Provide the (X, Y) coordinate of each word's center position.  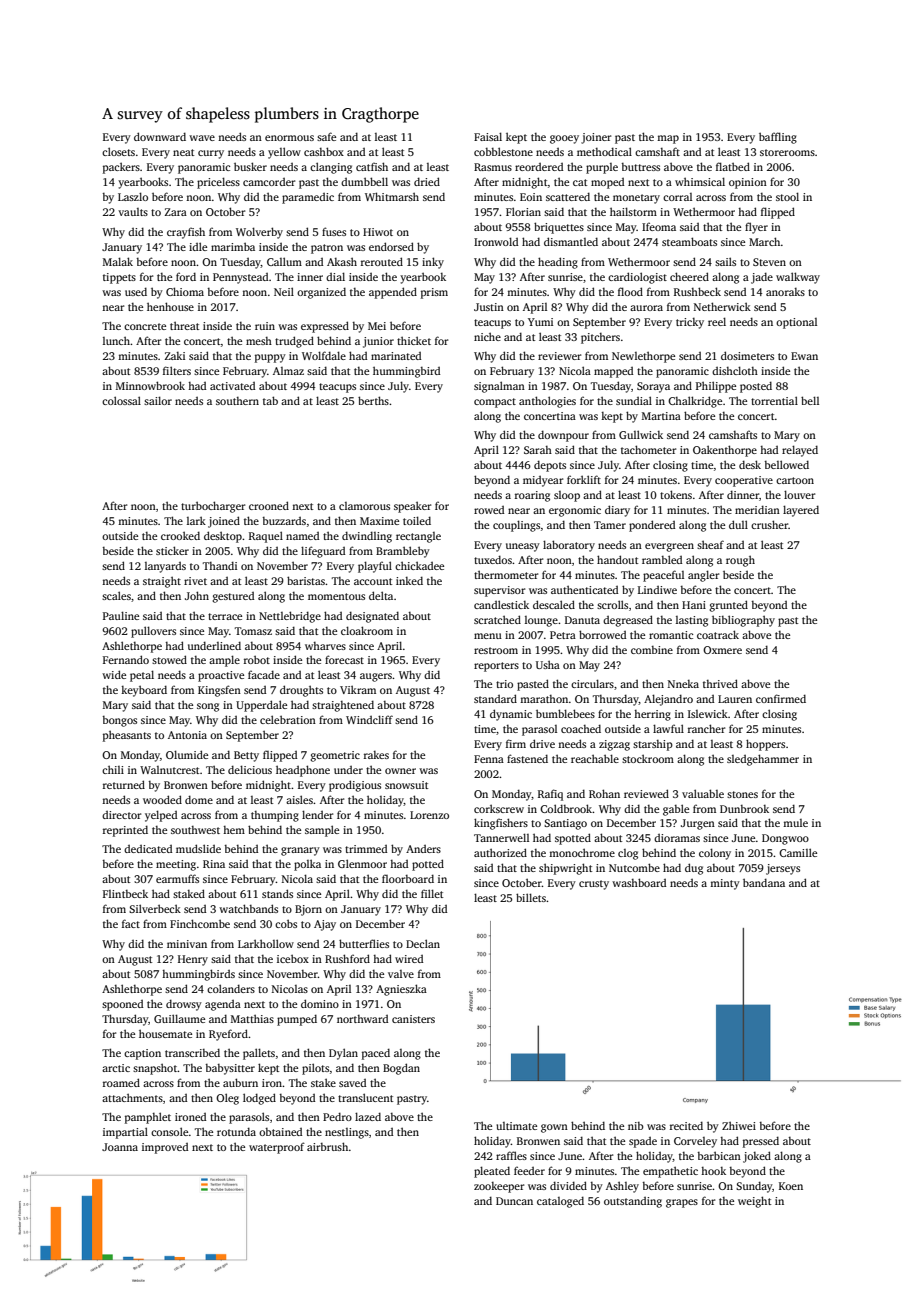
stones (742, 794)
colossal (121, 400)
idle (198, 246)
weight (754, 1202)
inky (433, 263)
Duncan (514, 1201)
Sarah (538, 450)
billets (531, 897)
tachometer (648, 449)
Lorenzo (429, 815)
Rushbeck (697, 291)
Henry (193, 960)
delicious (250, 769)
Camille (798, 852)
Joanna (120, 1147)
